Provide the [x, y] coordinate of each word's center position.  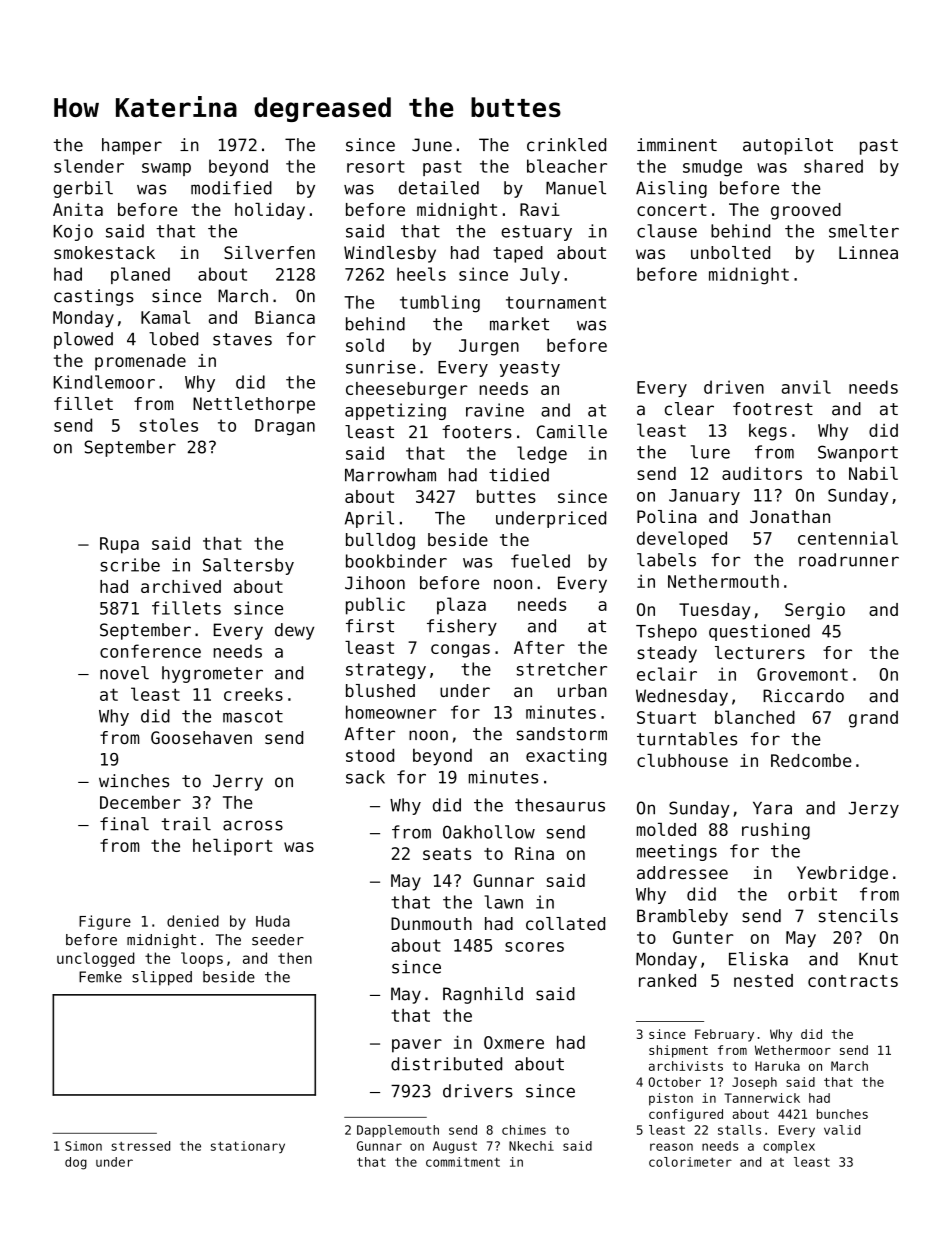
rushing [776, 831]
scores [534, 947]
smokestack [104, 252]
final [124, 824]
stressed [140, 1146]
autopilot [788, 146]
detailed [439, 188]
